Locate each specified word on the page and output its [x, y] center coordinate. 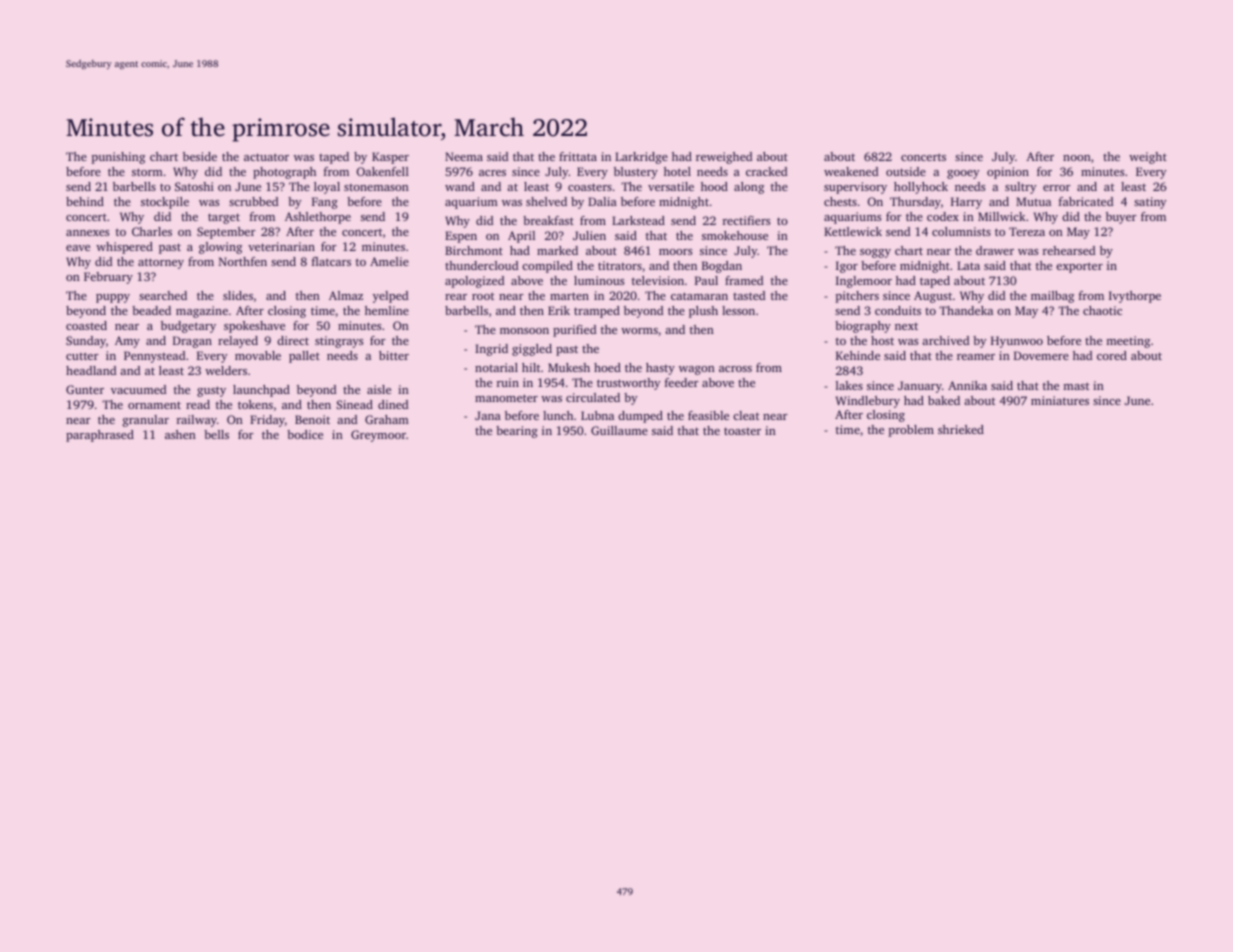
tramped [597, 312]
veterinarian [281, 246]
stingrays [339, 342]
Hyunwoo [1017, 342]
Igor [847, 267]
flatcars [331, 261]
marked [557, 250]
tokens [255, 404]
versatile [671, 186]
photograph [284, 173]
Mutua [1033, 201]
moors [675, 252]
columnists [961, 231]
